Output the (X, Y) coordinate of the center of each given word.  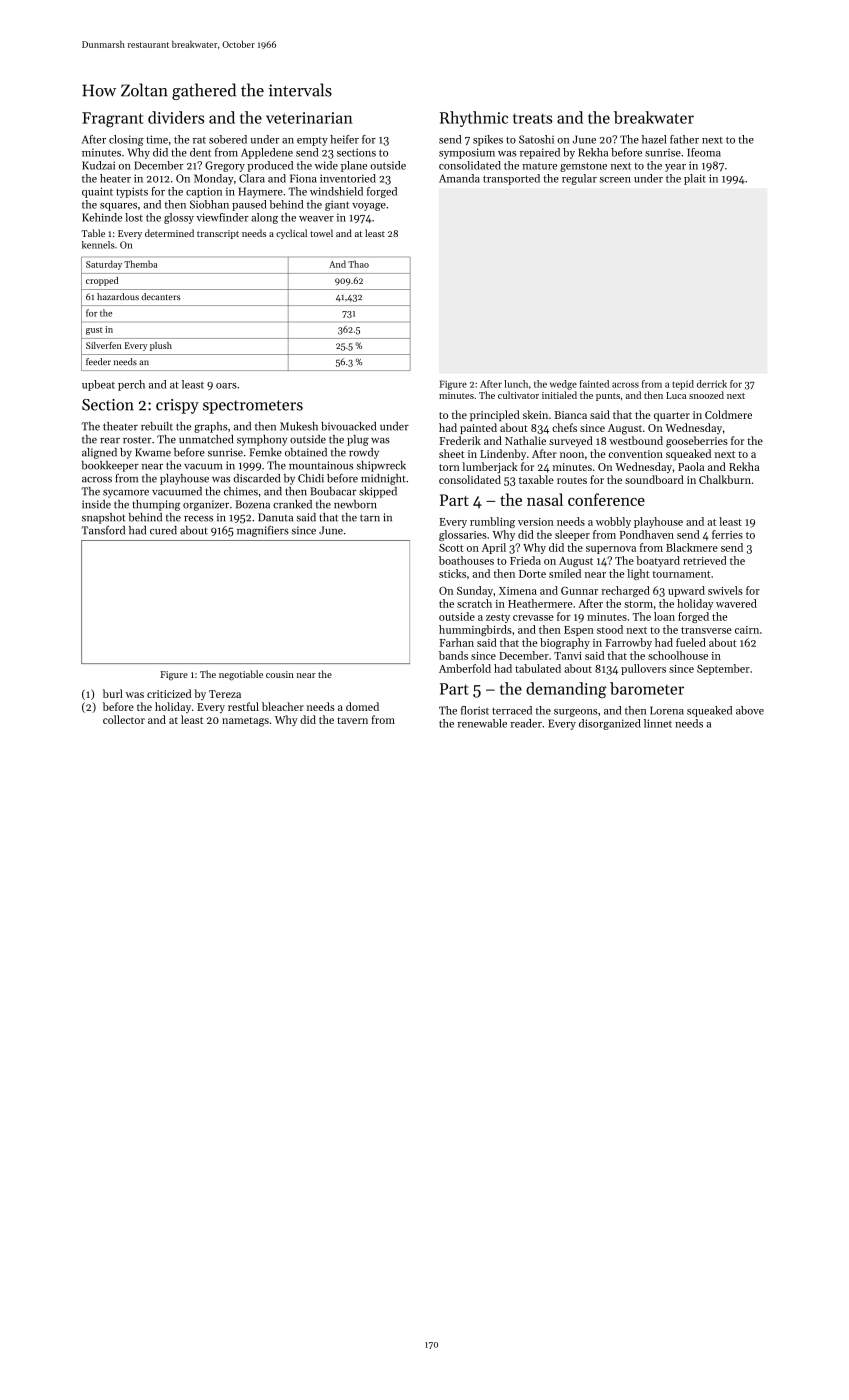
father (684, 139)
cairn (747, 630)
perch (131, 385)
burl (113, 693)
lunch (516, 384)
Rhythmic (474, 119)
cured (163, 530)
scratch (474, 603)
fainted (594, 384)
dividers (176, 117)
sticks (452, 573)
